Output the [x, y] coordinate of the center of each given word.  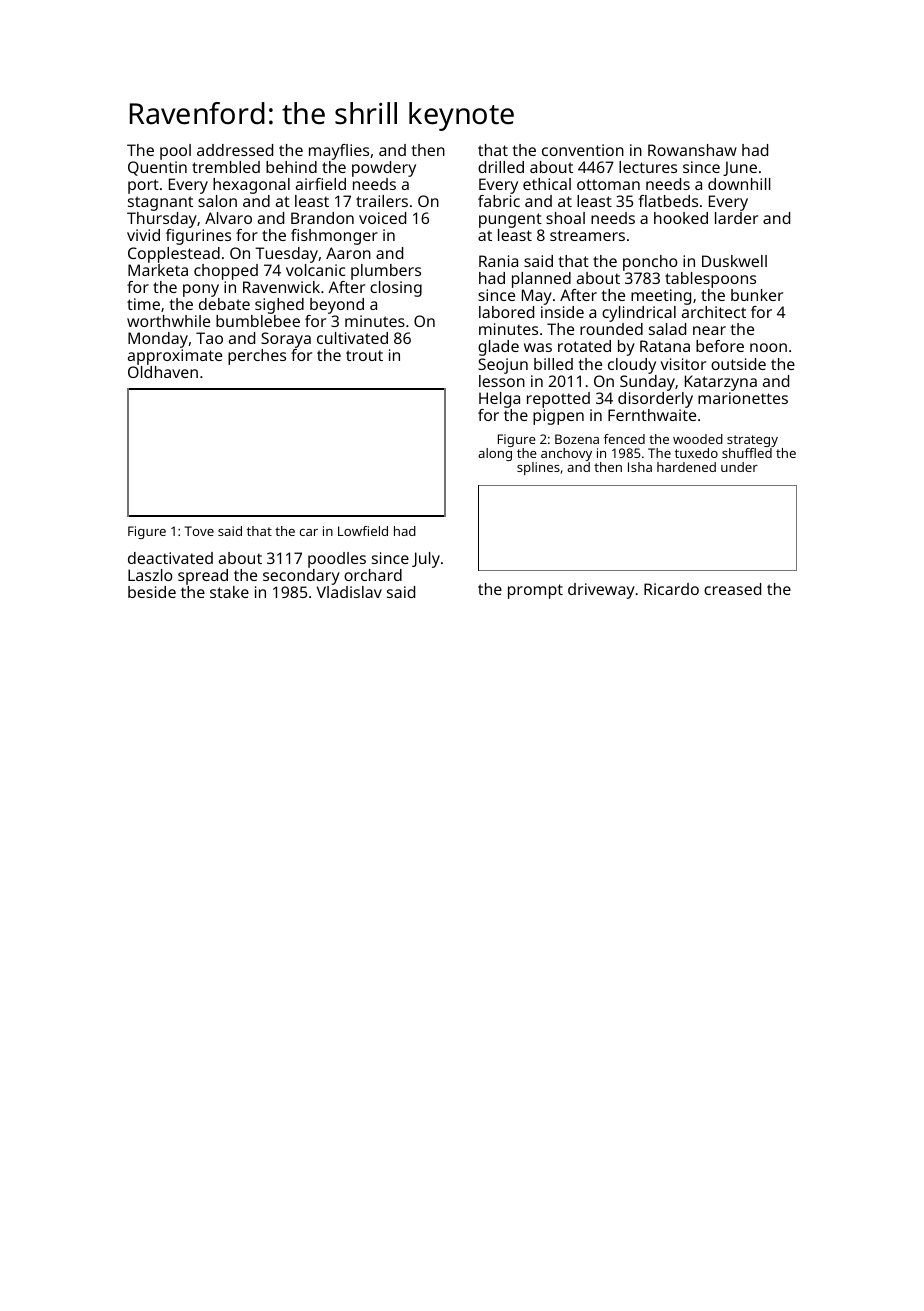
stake [229, 592]
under [739, 467]
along [495, 454]
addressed [235, 150]
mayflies [339, 152]
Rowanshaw [692, 150]
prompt [535, 591]
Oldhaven [163, 372]
